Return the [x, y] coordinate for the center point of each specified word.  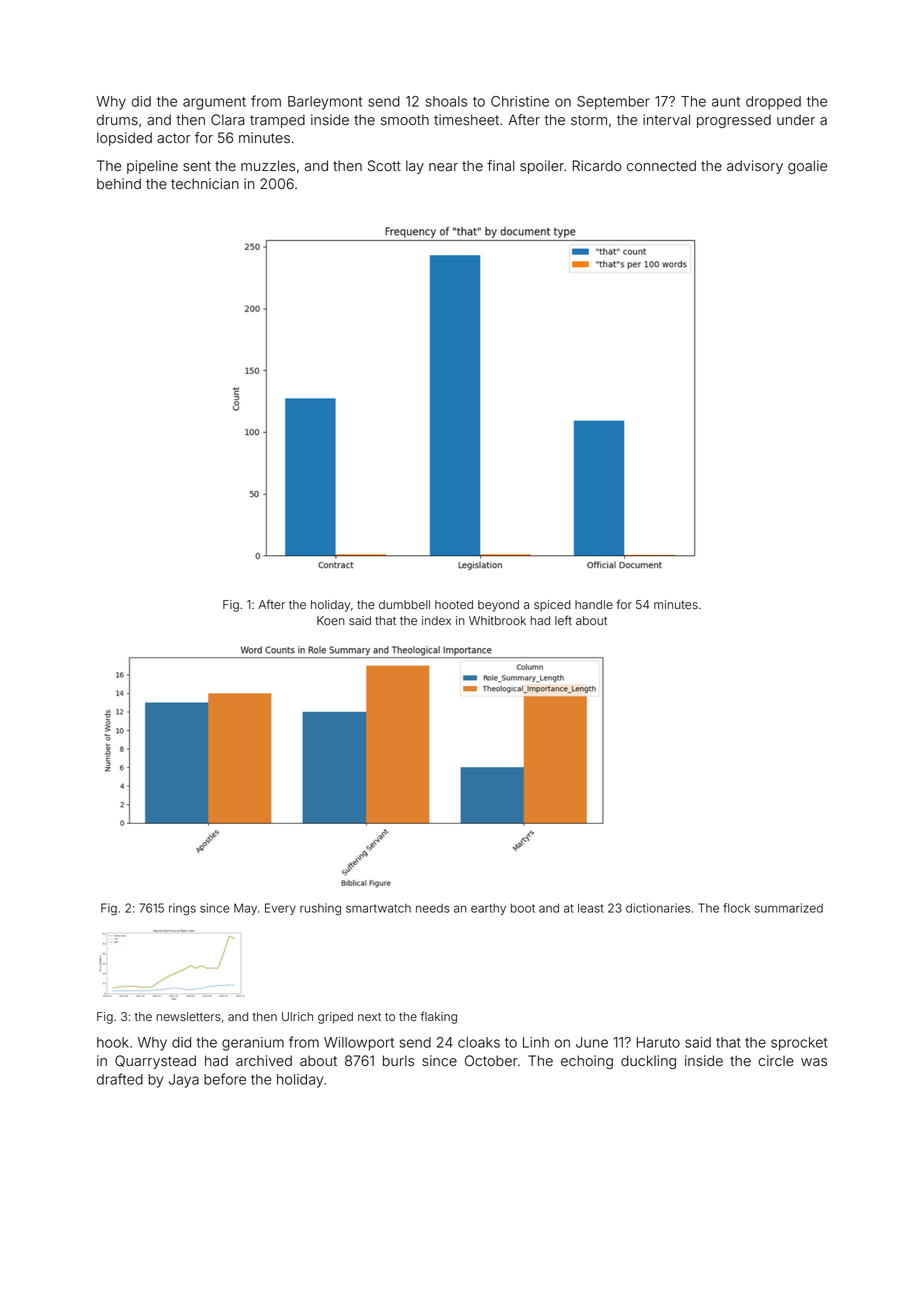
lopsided [124, 139]
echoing [587, 1062]
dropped [773, 103]
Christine [520, 101]
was [814, 1062]
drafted [120, 1079]
